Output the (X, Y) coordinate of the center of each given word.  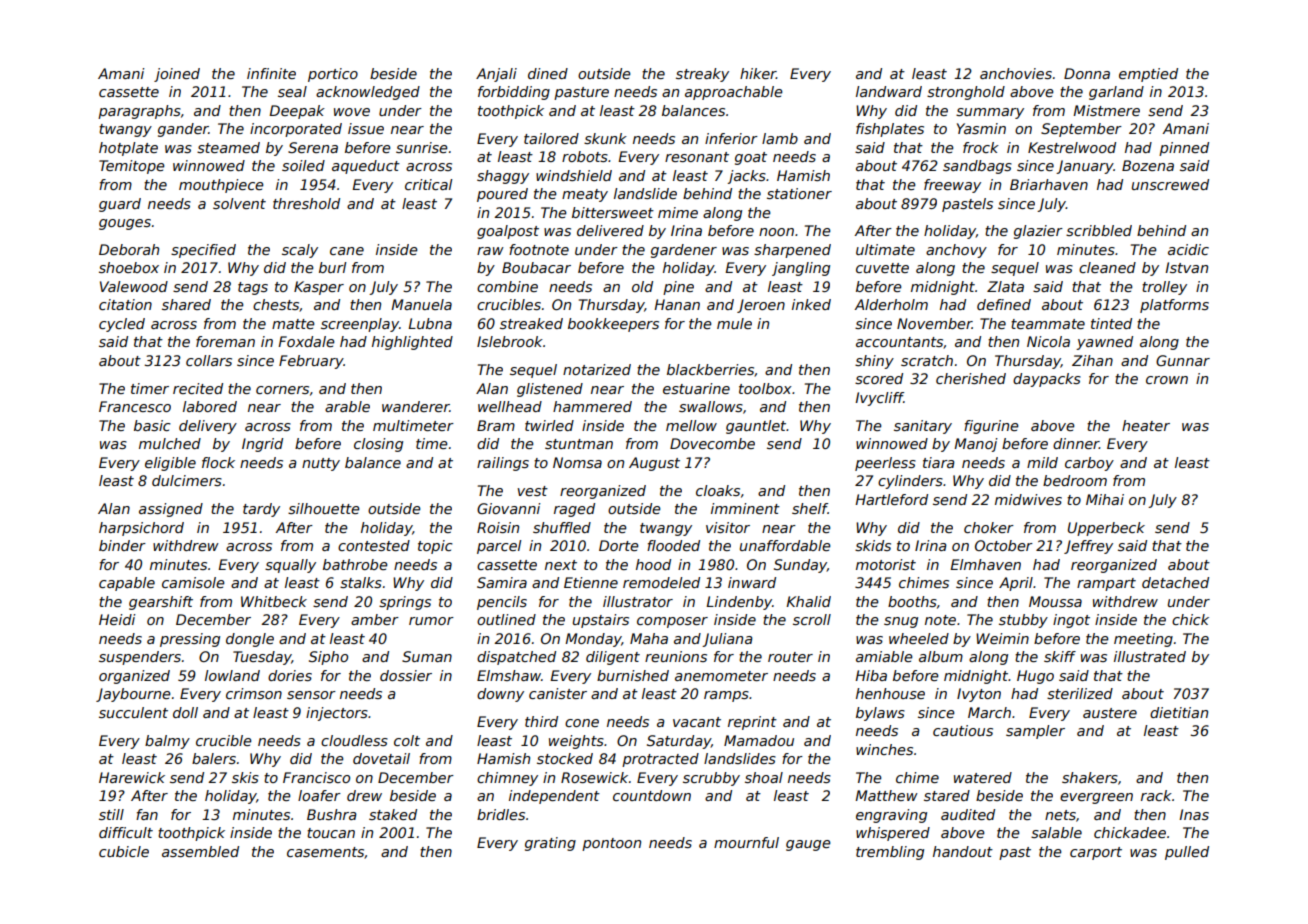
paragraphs (139, 112)
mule (734, 323)
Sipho (328, 658)
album (941, 656)
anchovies (1016, 73)
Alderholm (891, 304)
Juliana (727, 640)
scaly (300, 251)
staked (393, 814)
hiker (758, 73)
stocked (565, 758)
